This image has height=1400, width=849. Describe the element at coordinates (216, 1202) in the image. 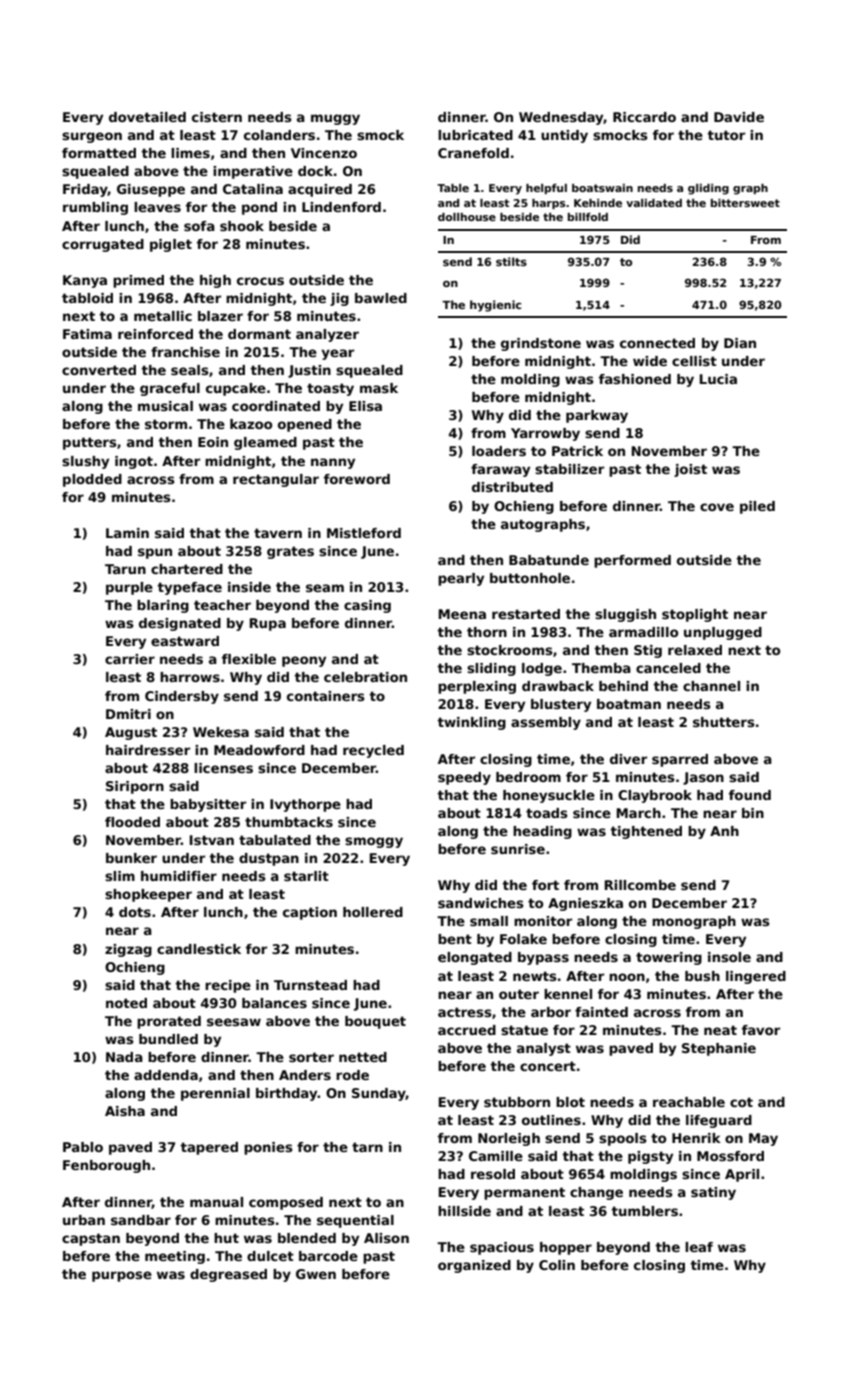

I see `manual` at that location.
